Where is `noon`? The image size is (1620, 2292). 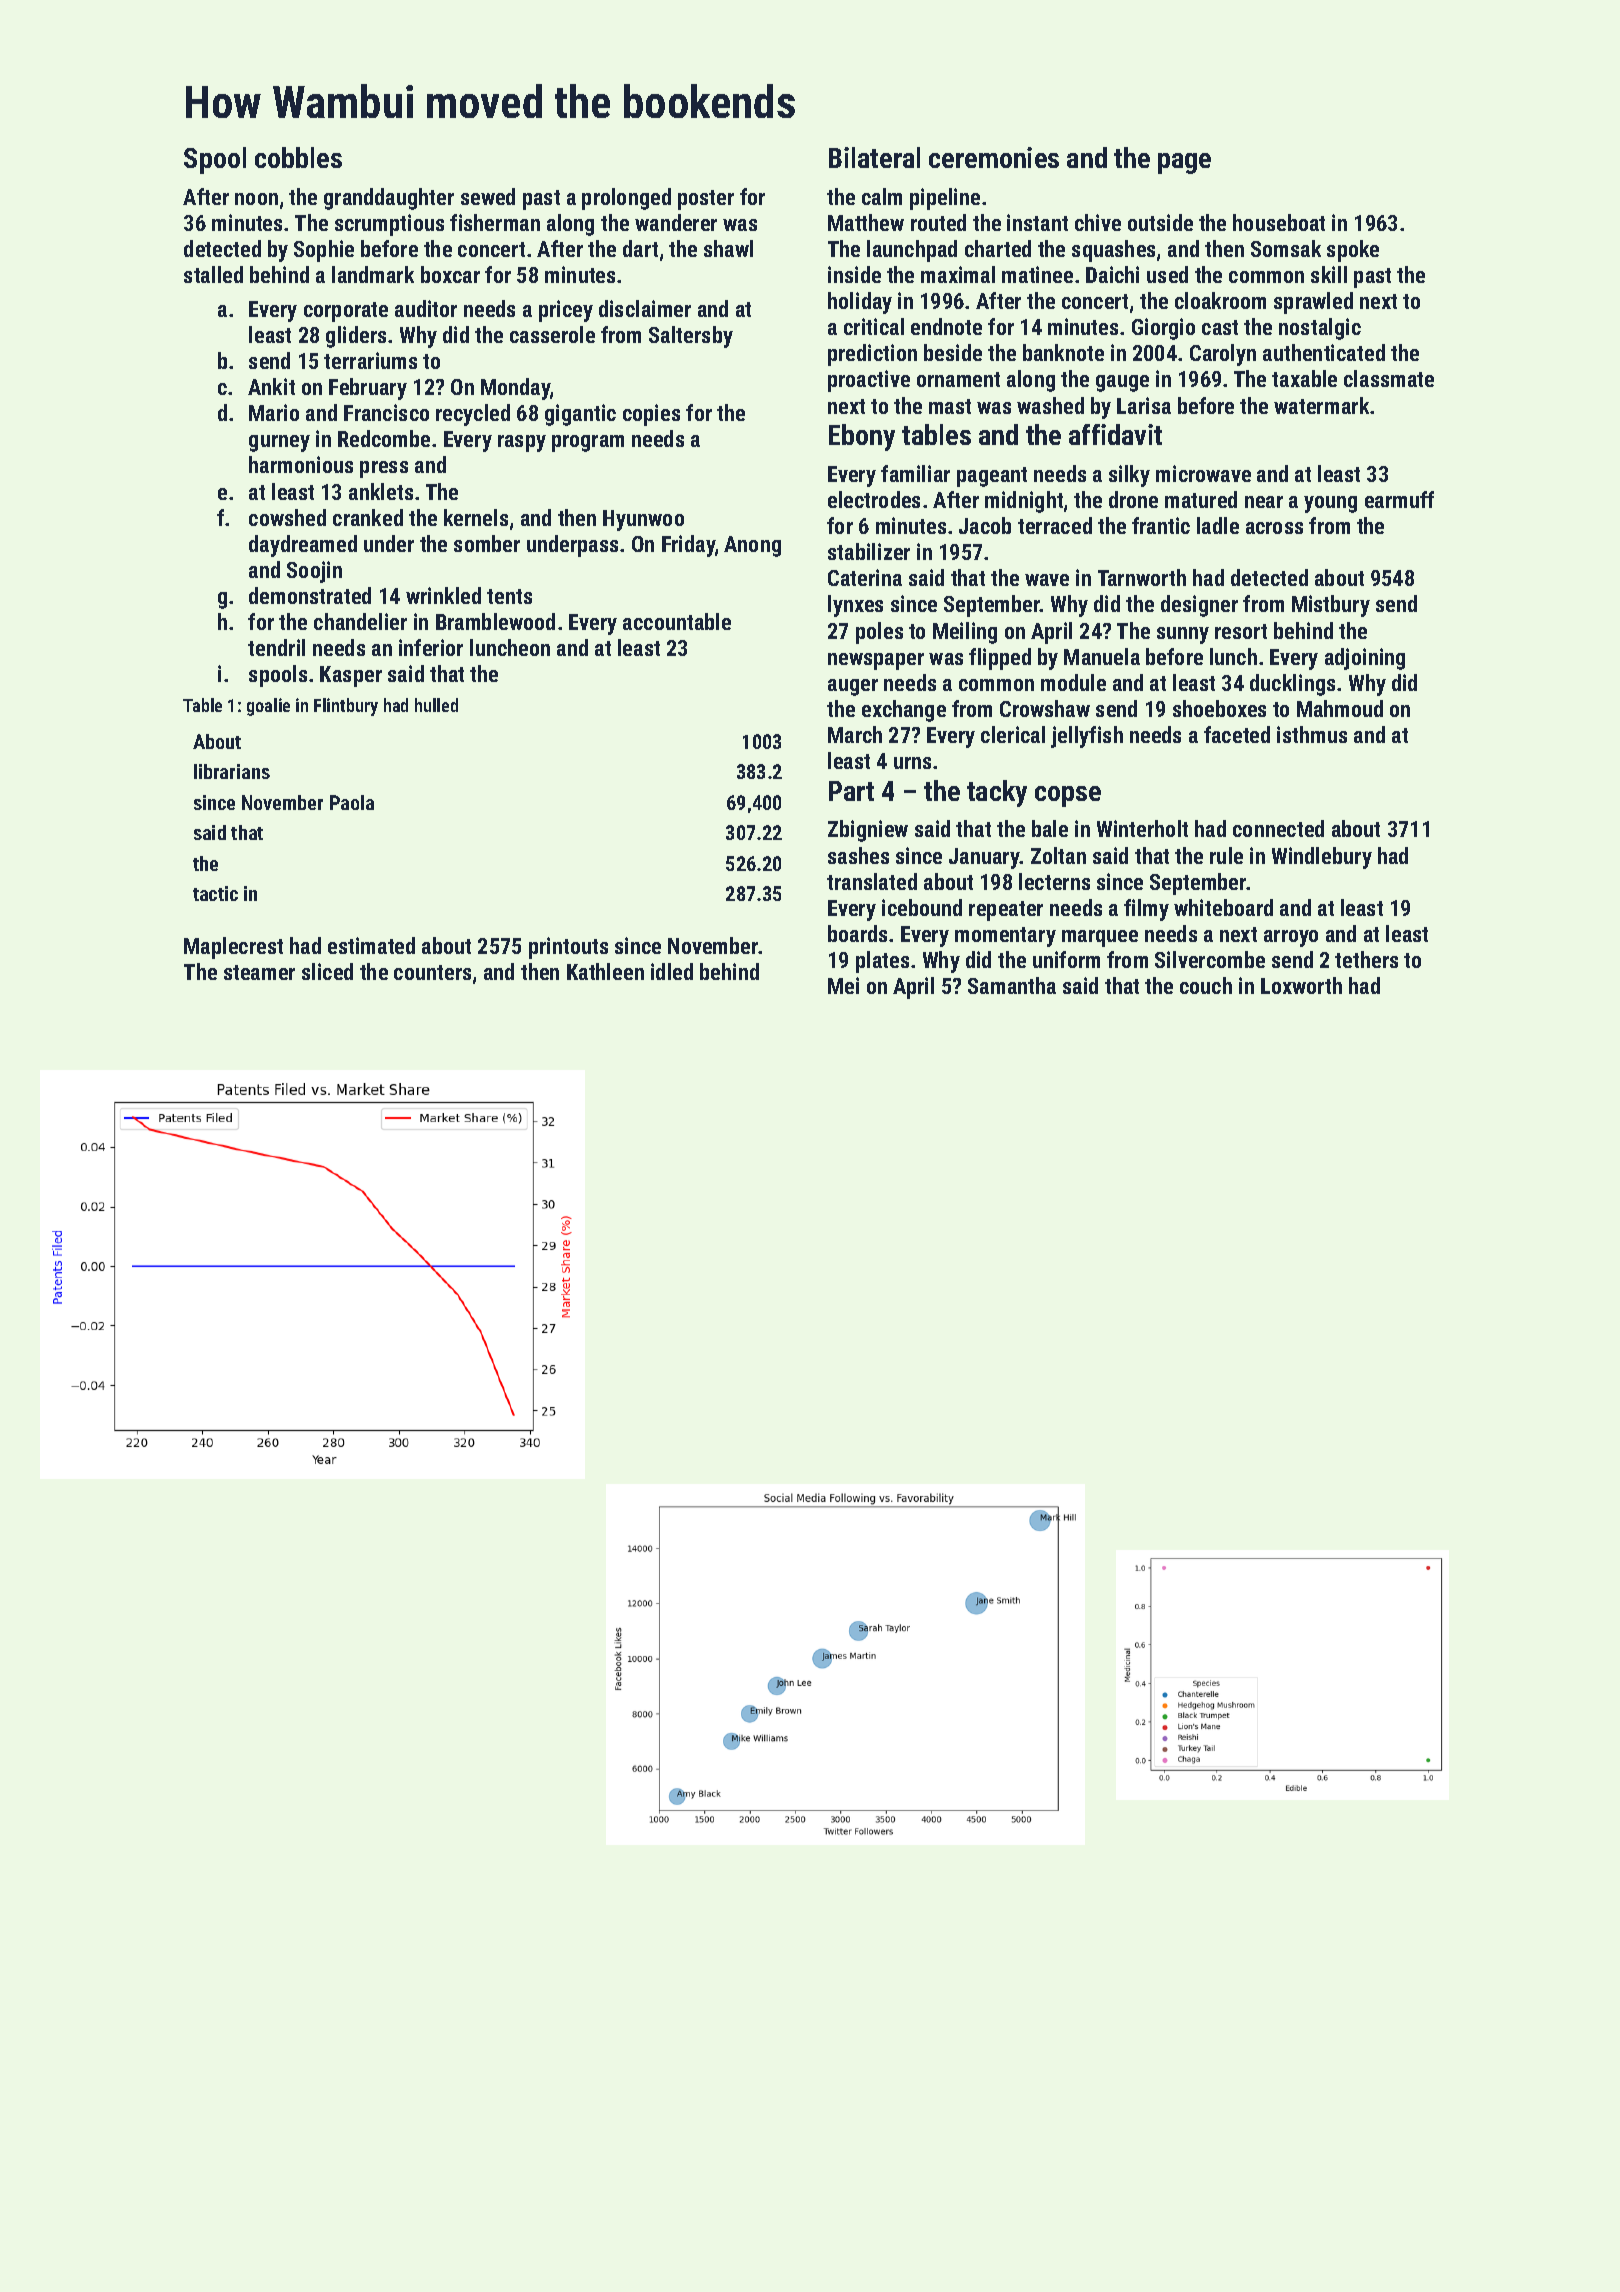 noon is located at coordinates (256, 199).
